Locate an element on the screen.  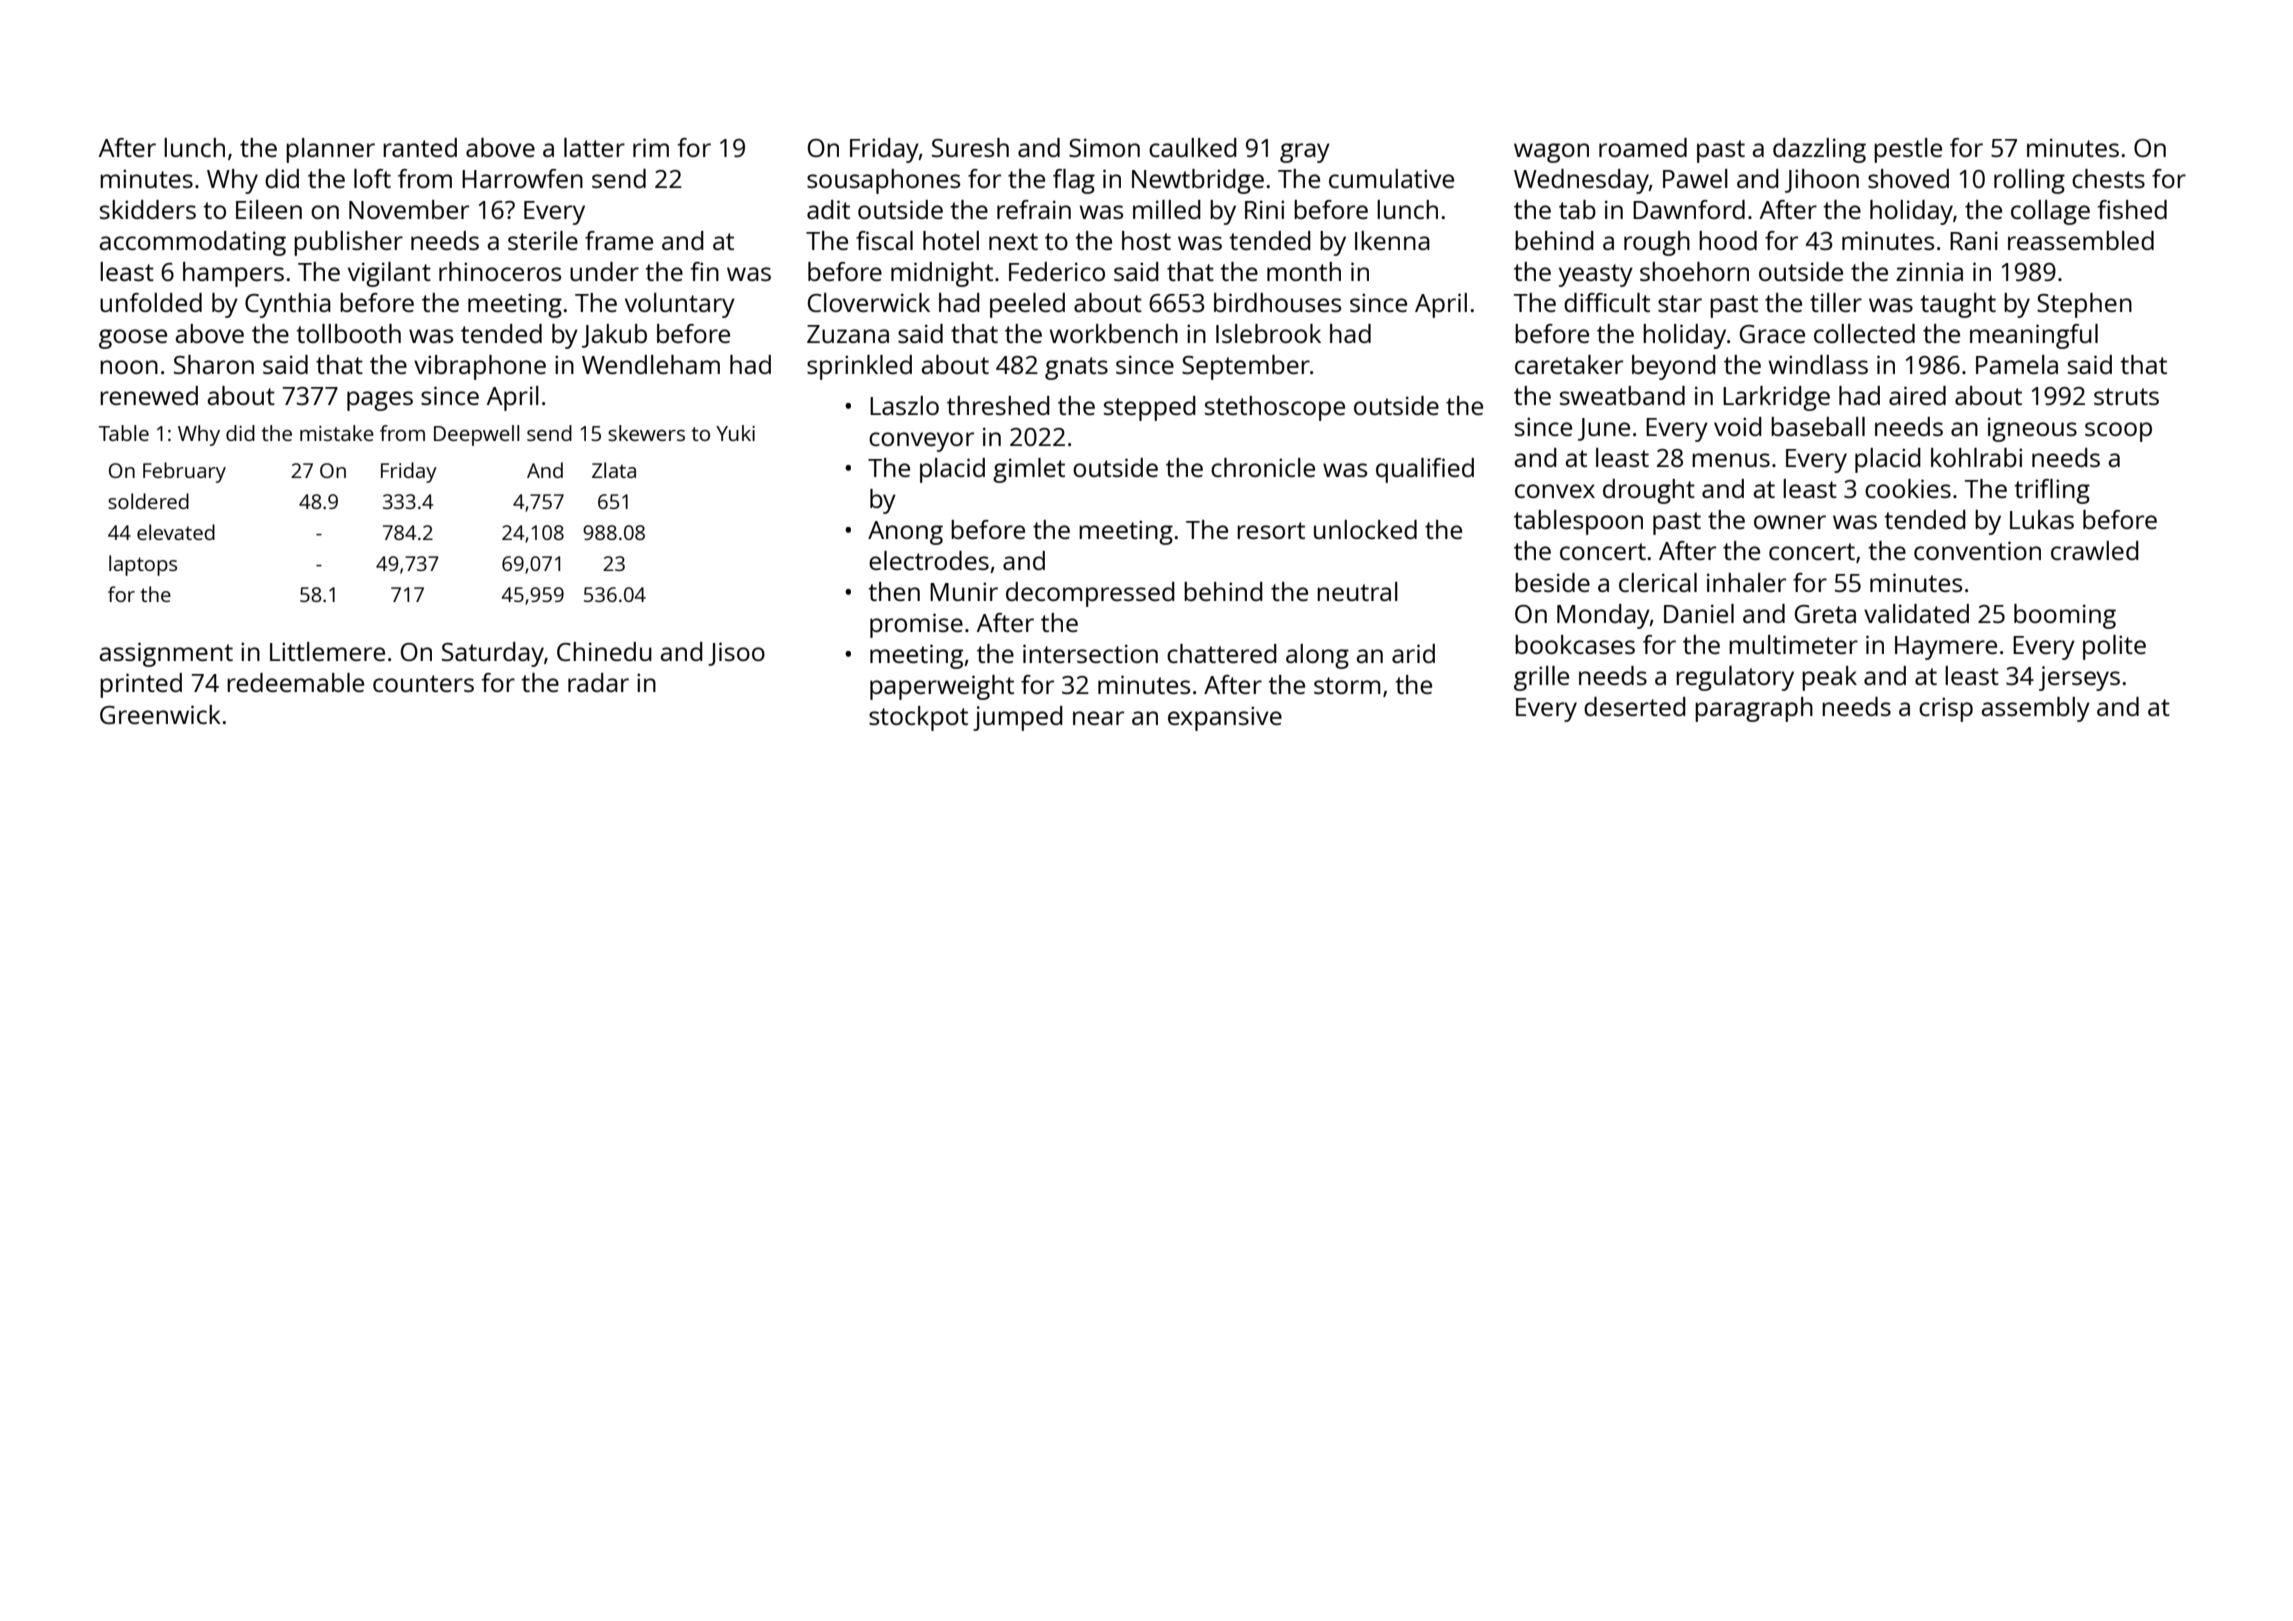
planner is located at coordinates (330, 150).
